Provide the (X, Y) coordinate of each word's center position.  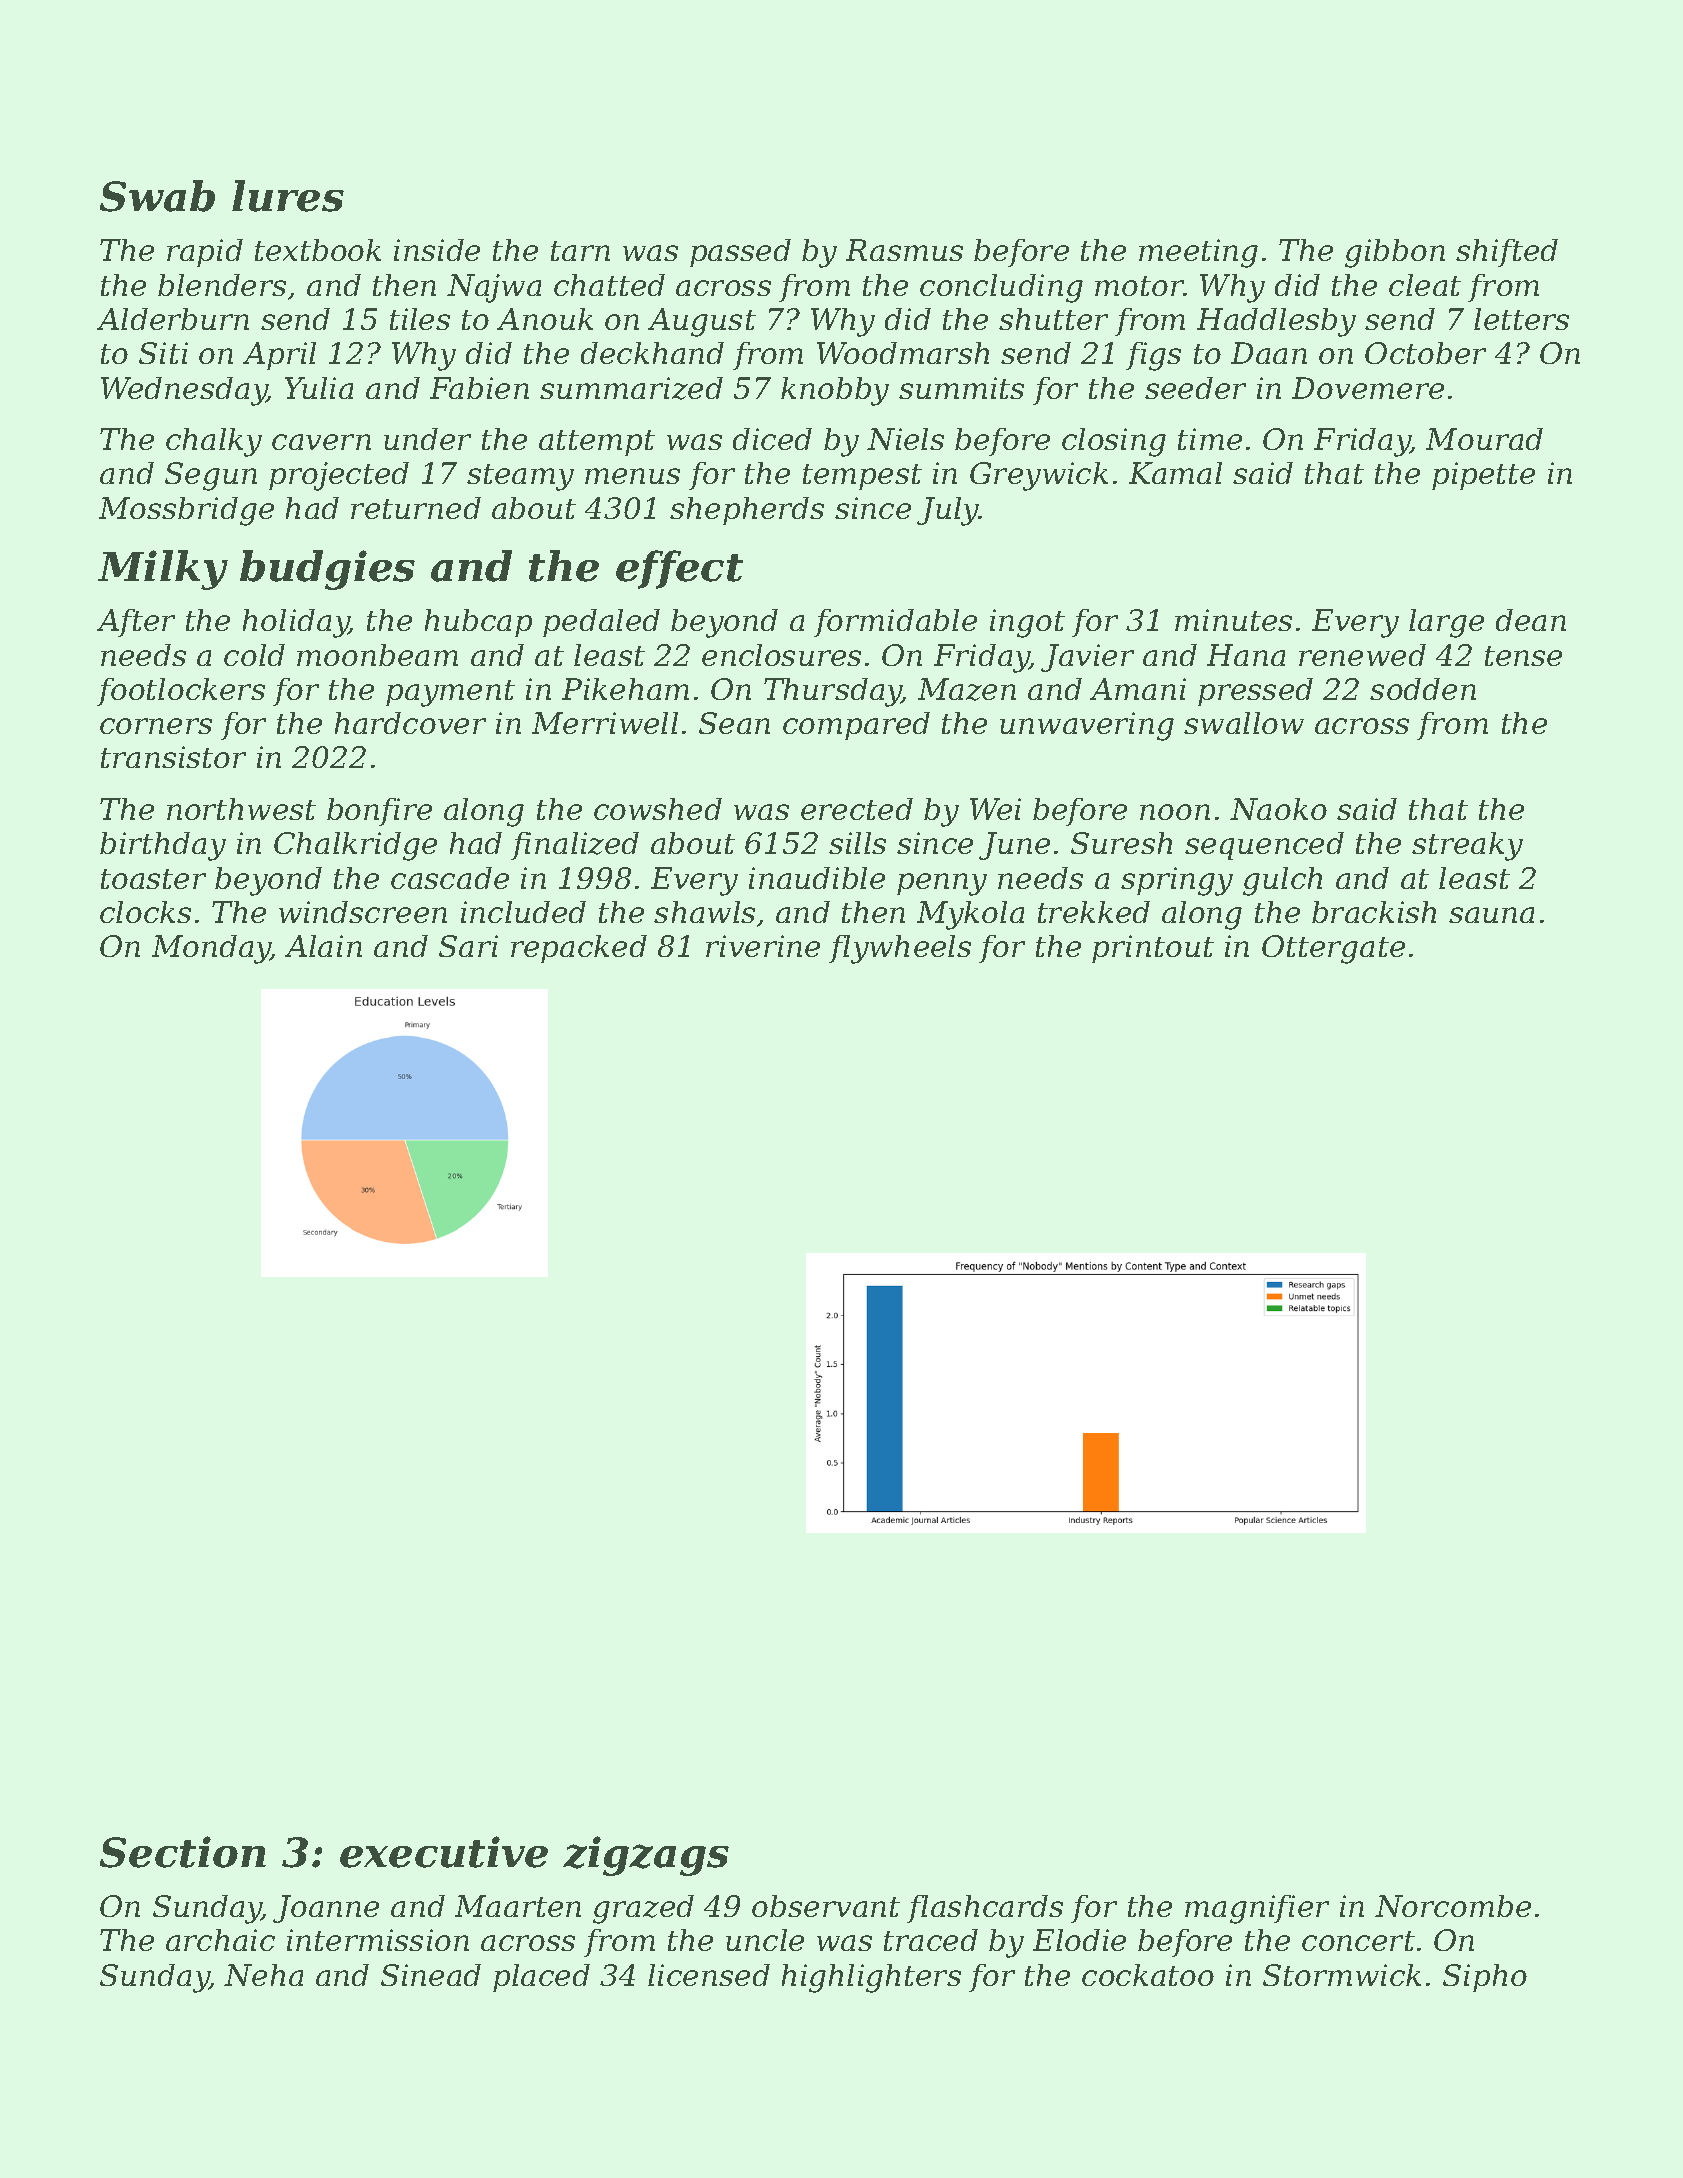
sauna (1491, 915)
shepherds (747, 511)
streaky (1467, 846)
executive (444, 1852)
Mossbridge (186, 511)
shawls (704, 912)
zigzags (646, 1856)
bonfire (379, 812)
